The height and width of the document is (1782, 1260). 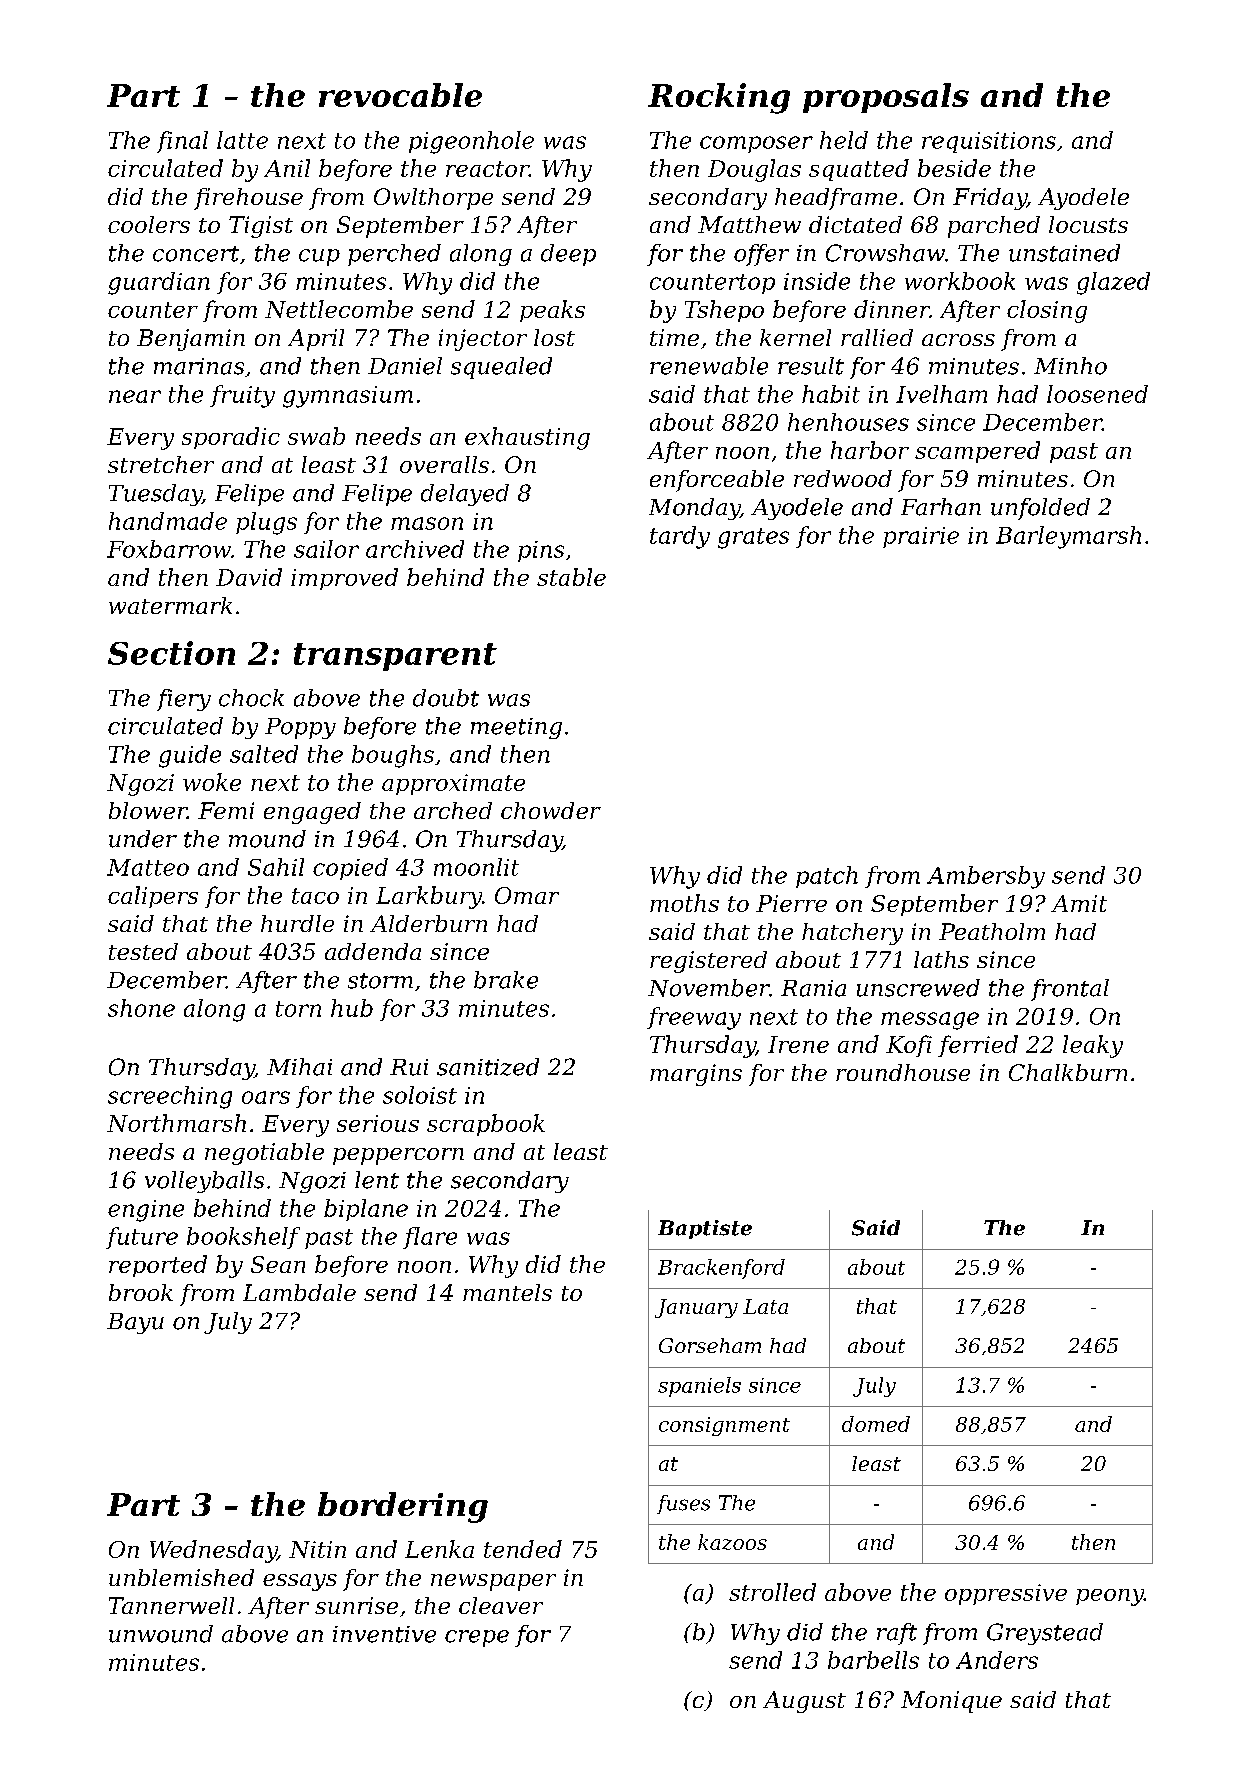 I want to click on tardy, so click(x=680, y=537).
